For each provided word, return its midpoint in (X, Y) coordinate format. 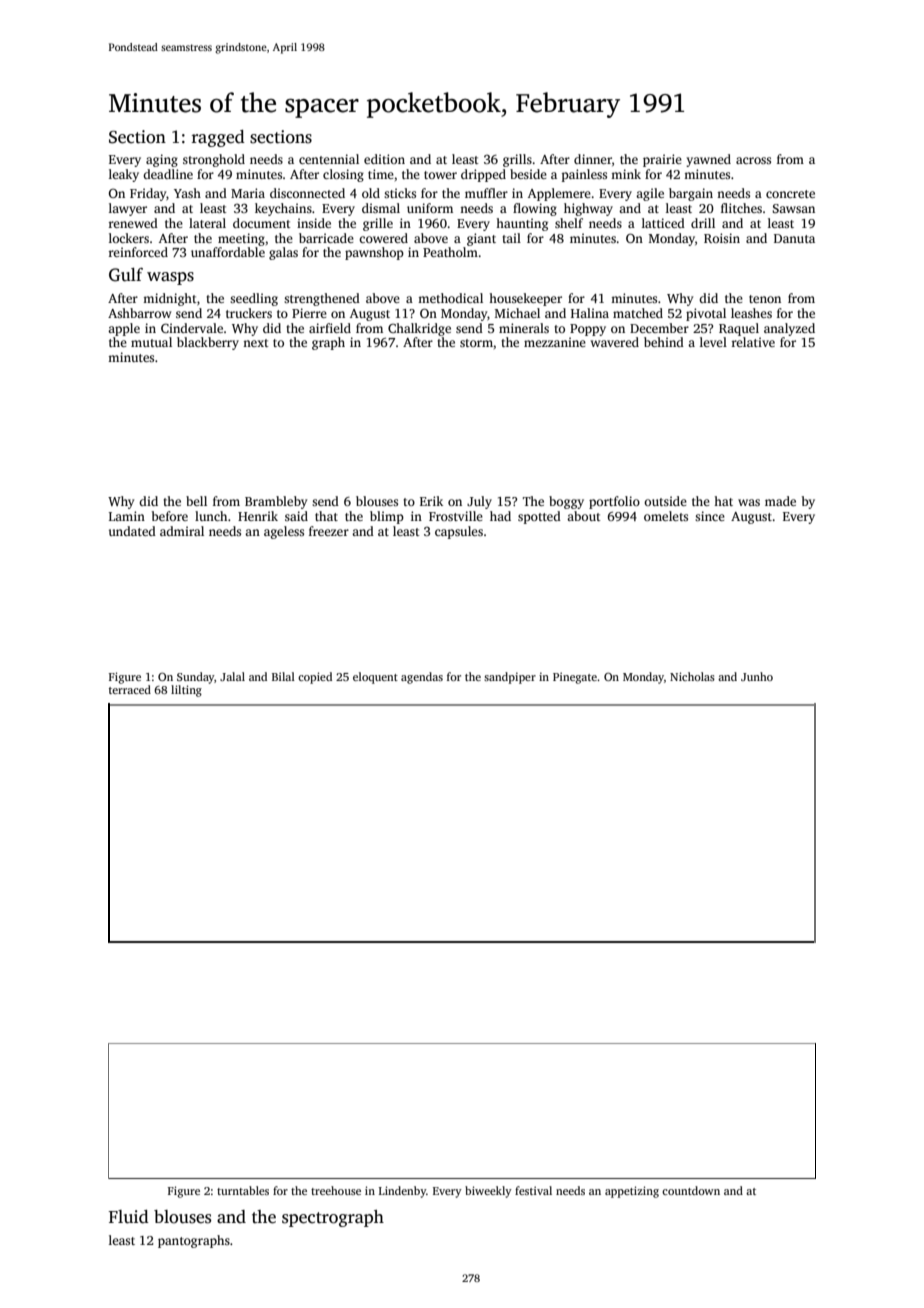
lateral (207, 223)
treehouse (336, 1190)
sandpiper (510, 678)
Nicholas (692, 676)
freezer (329, 531)
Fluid (128, 1217)
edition (384, 159)
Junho (757, 676)
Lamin (127, 516)
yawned (708, 160)
